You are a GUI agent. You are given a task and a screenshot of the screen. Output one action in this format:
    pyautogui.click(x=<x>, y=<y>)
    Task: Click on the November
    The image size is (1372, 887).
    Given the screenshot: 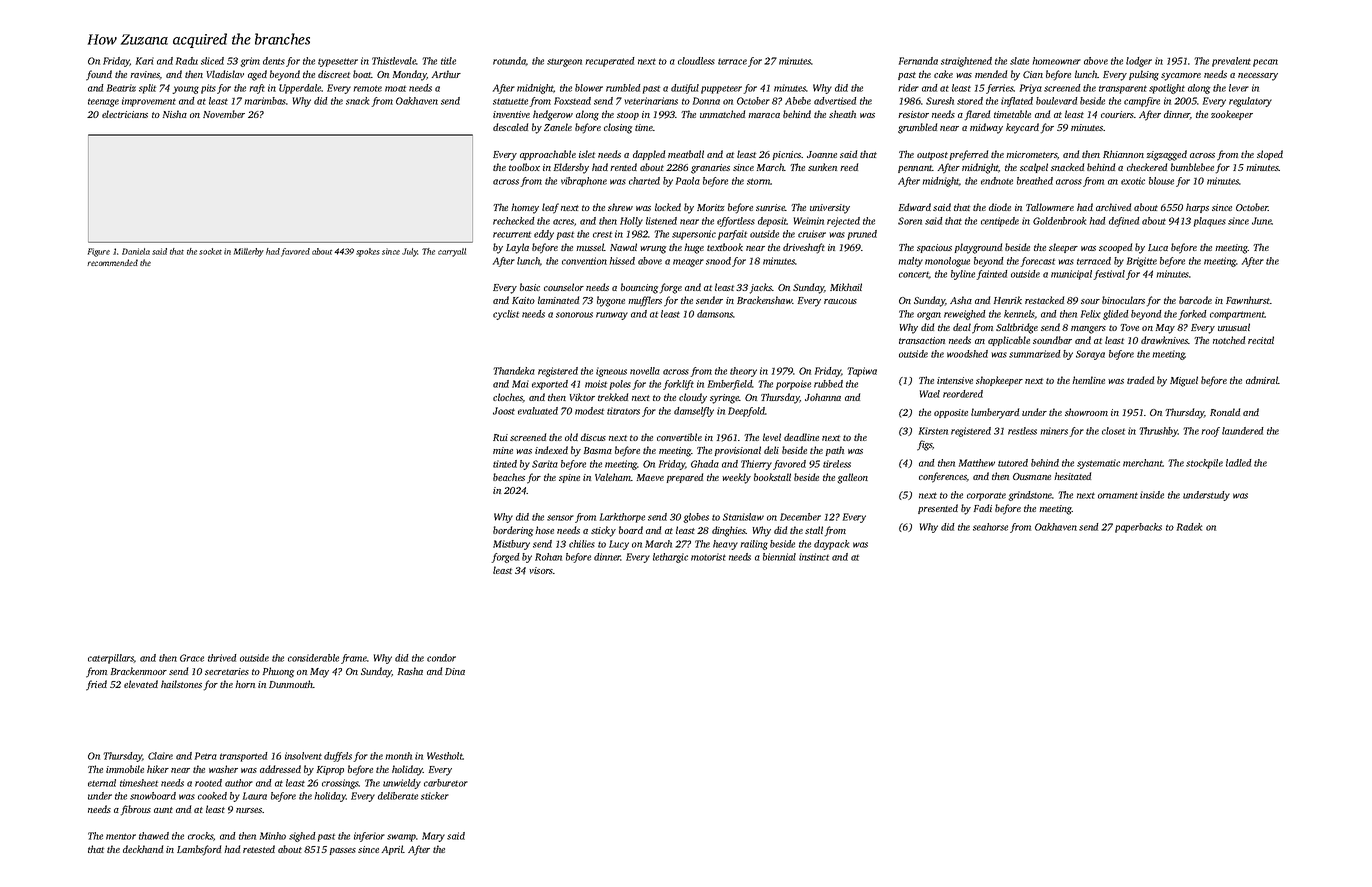 What is the action you would take?
    pyautogui.click(x=224, y=114)
